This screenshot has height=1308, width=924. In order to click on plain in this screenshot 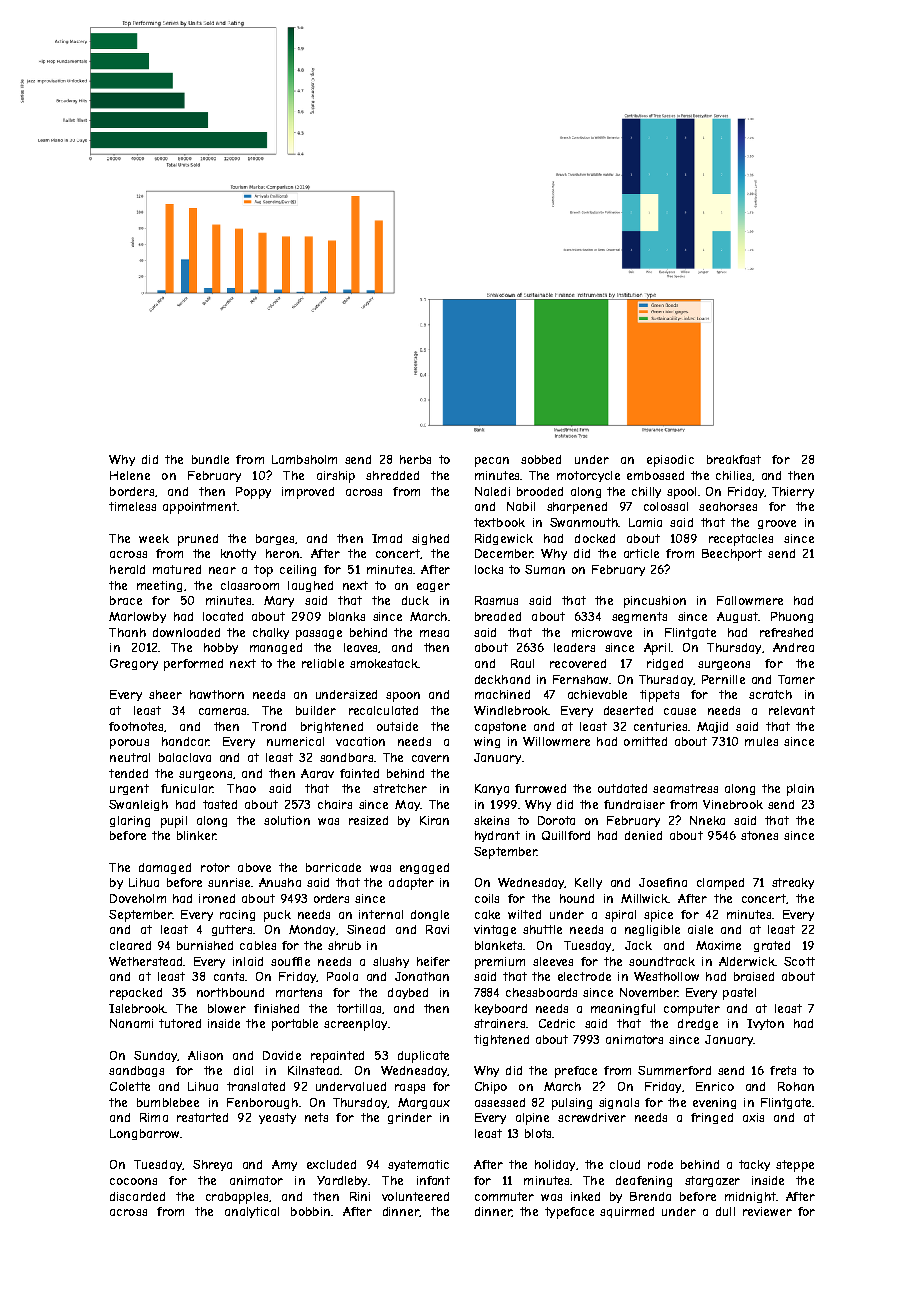, I will do `click(800, 790)`.
